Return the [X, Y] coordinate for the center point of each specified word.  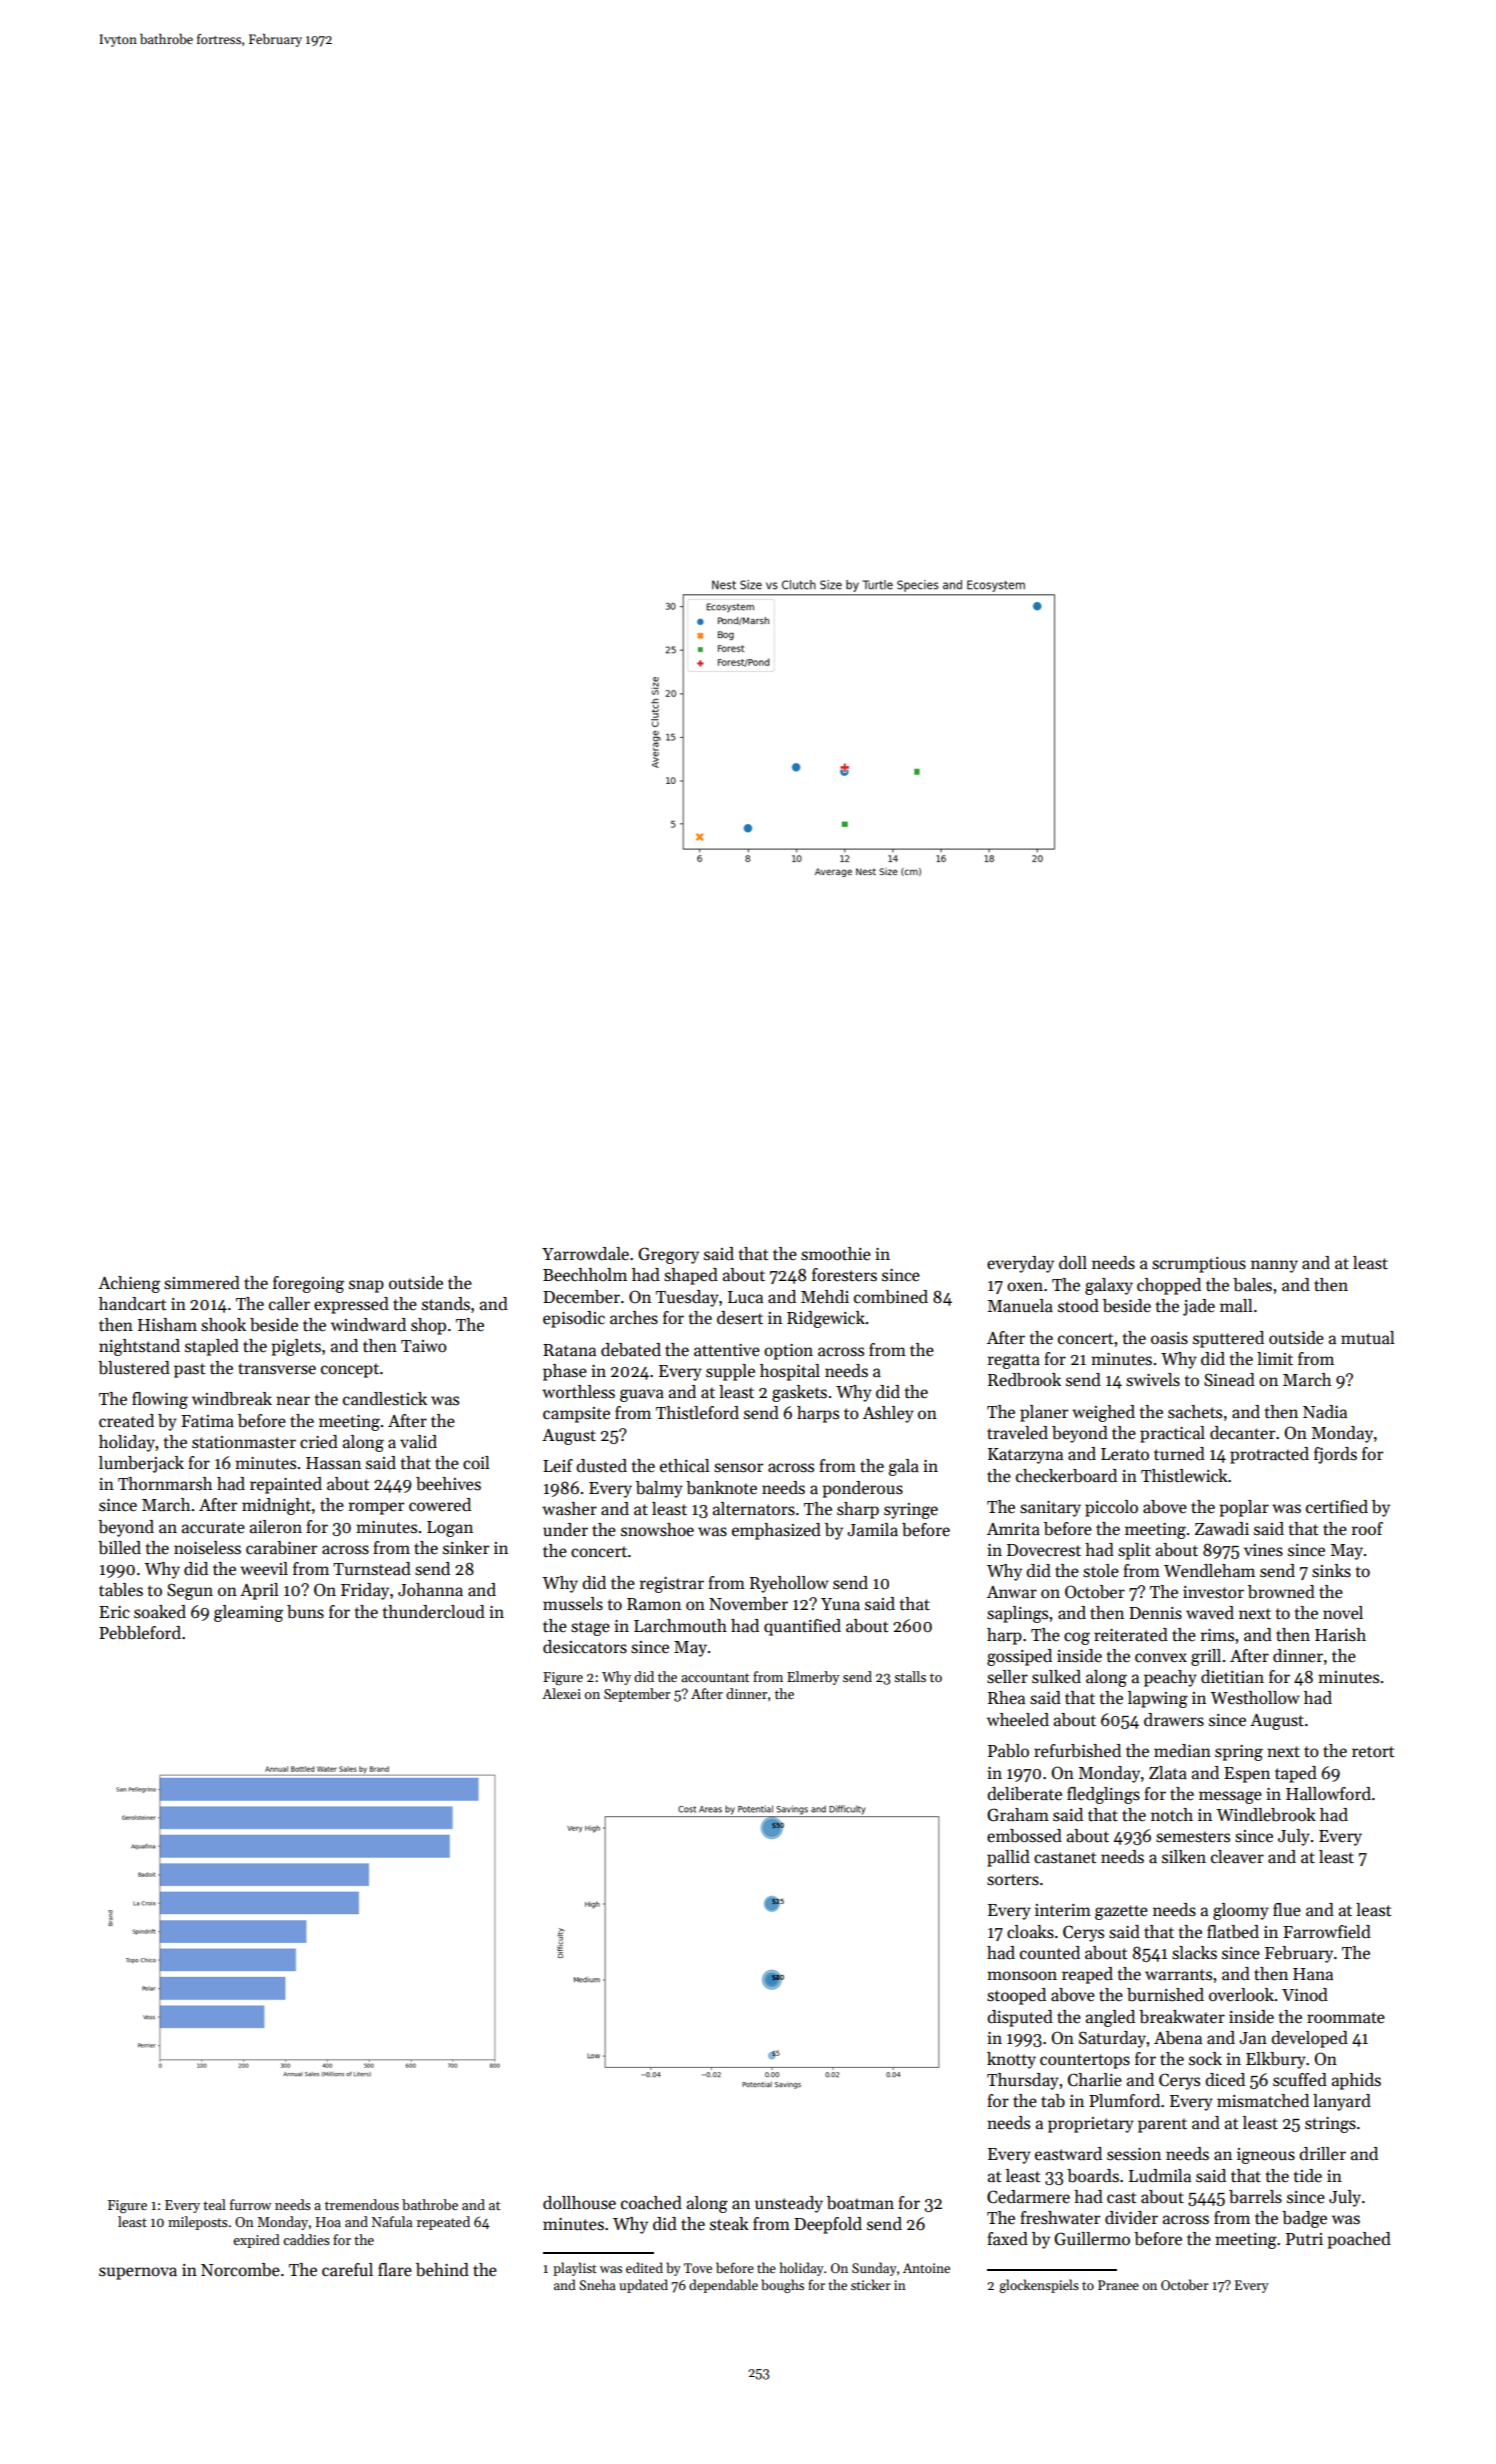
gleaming [248, 1613]
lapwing [1158, 1699]
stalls [910, 1676]
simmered [202, 1283]
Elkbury [1276, 2060]
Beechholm [585, 1275]
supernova [138, 2273]
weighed [1103, 1413]
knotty [1011, 2060]
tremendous [362, 2204]
